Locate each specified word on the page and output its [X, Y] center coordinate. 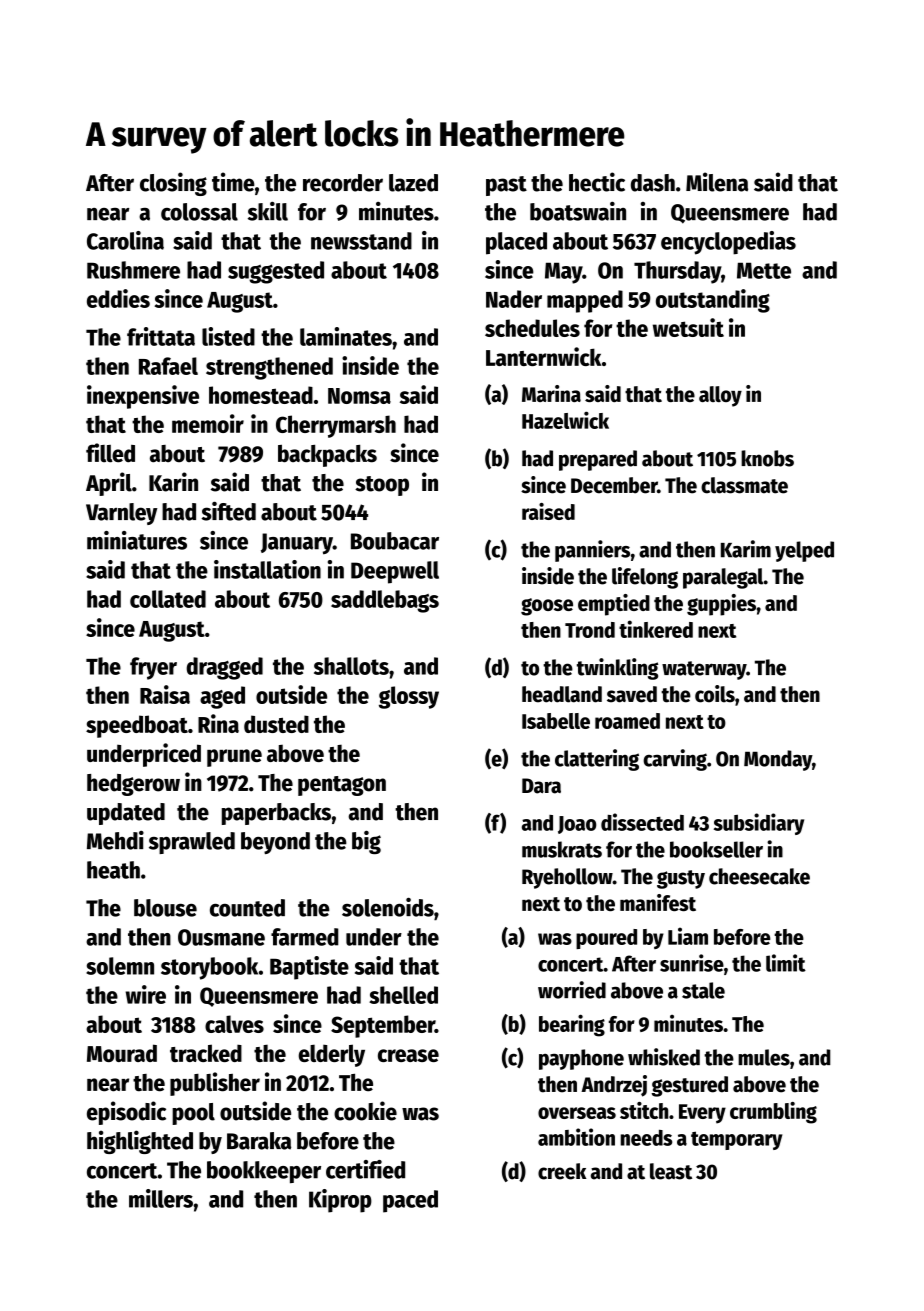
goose [547, 607]
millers [161, 1198]
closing [173, 184]
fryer [153, 668]
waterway [704, 670]
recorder [343, 183]
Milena [717, 182]
